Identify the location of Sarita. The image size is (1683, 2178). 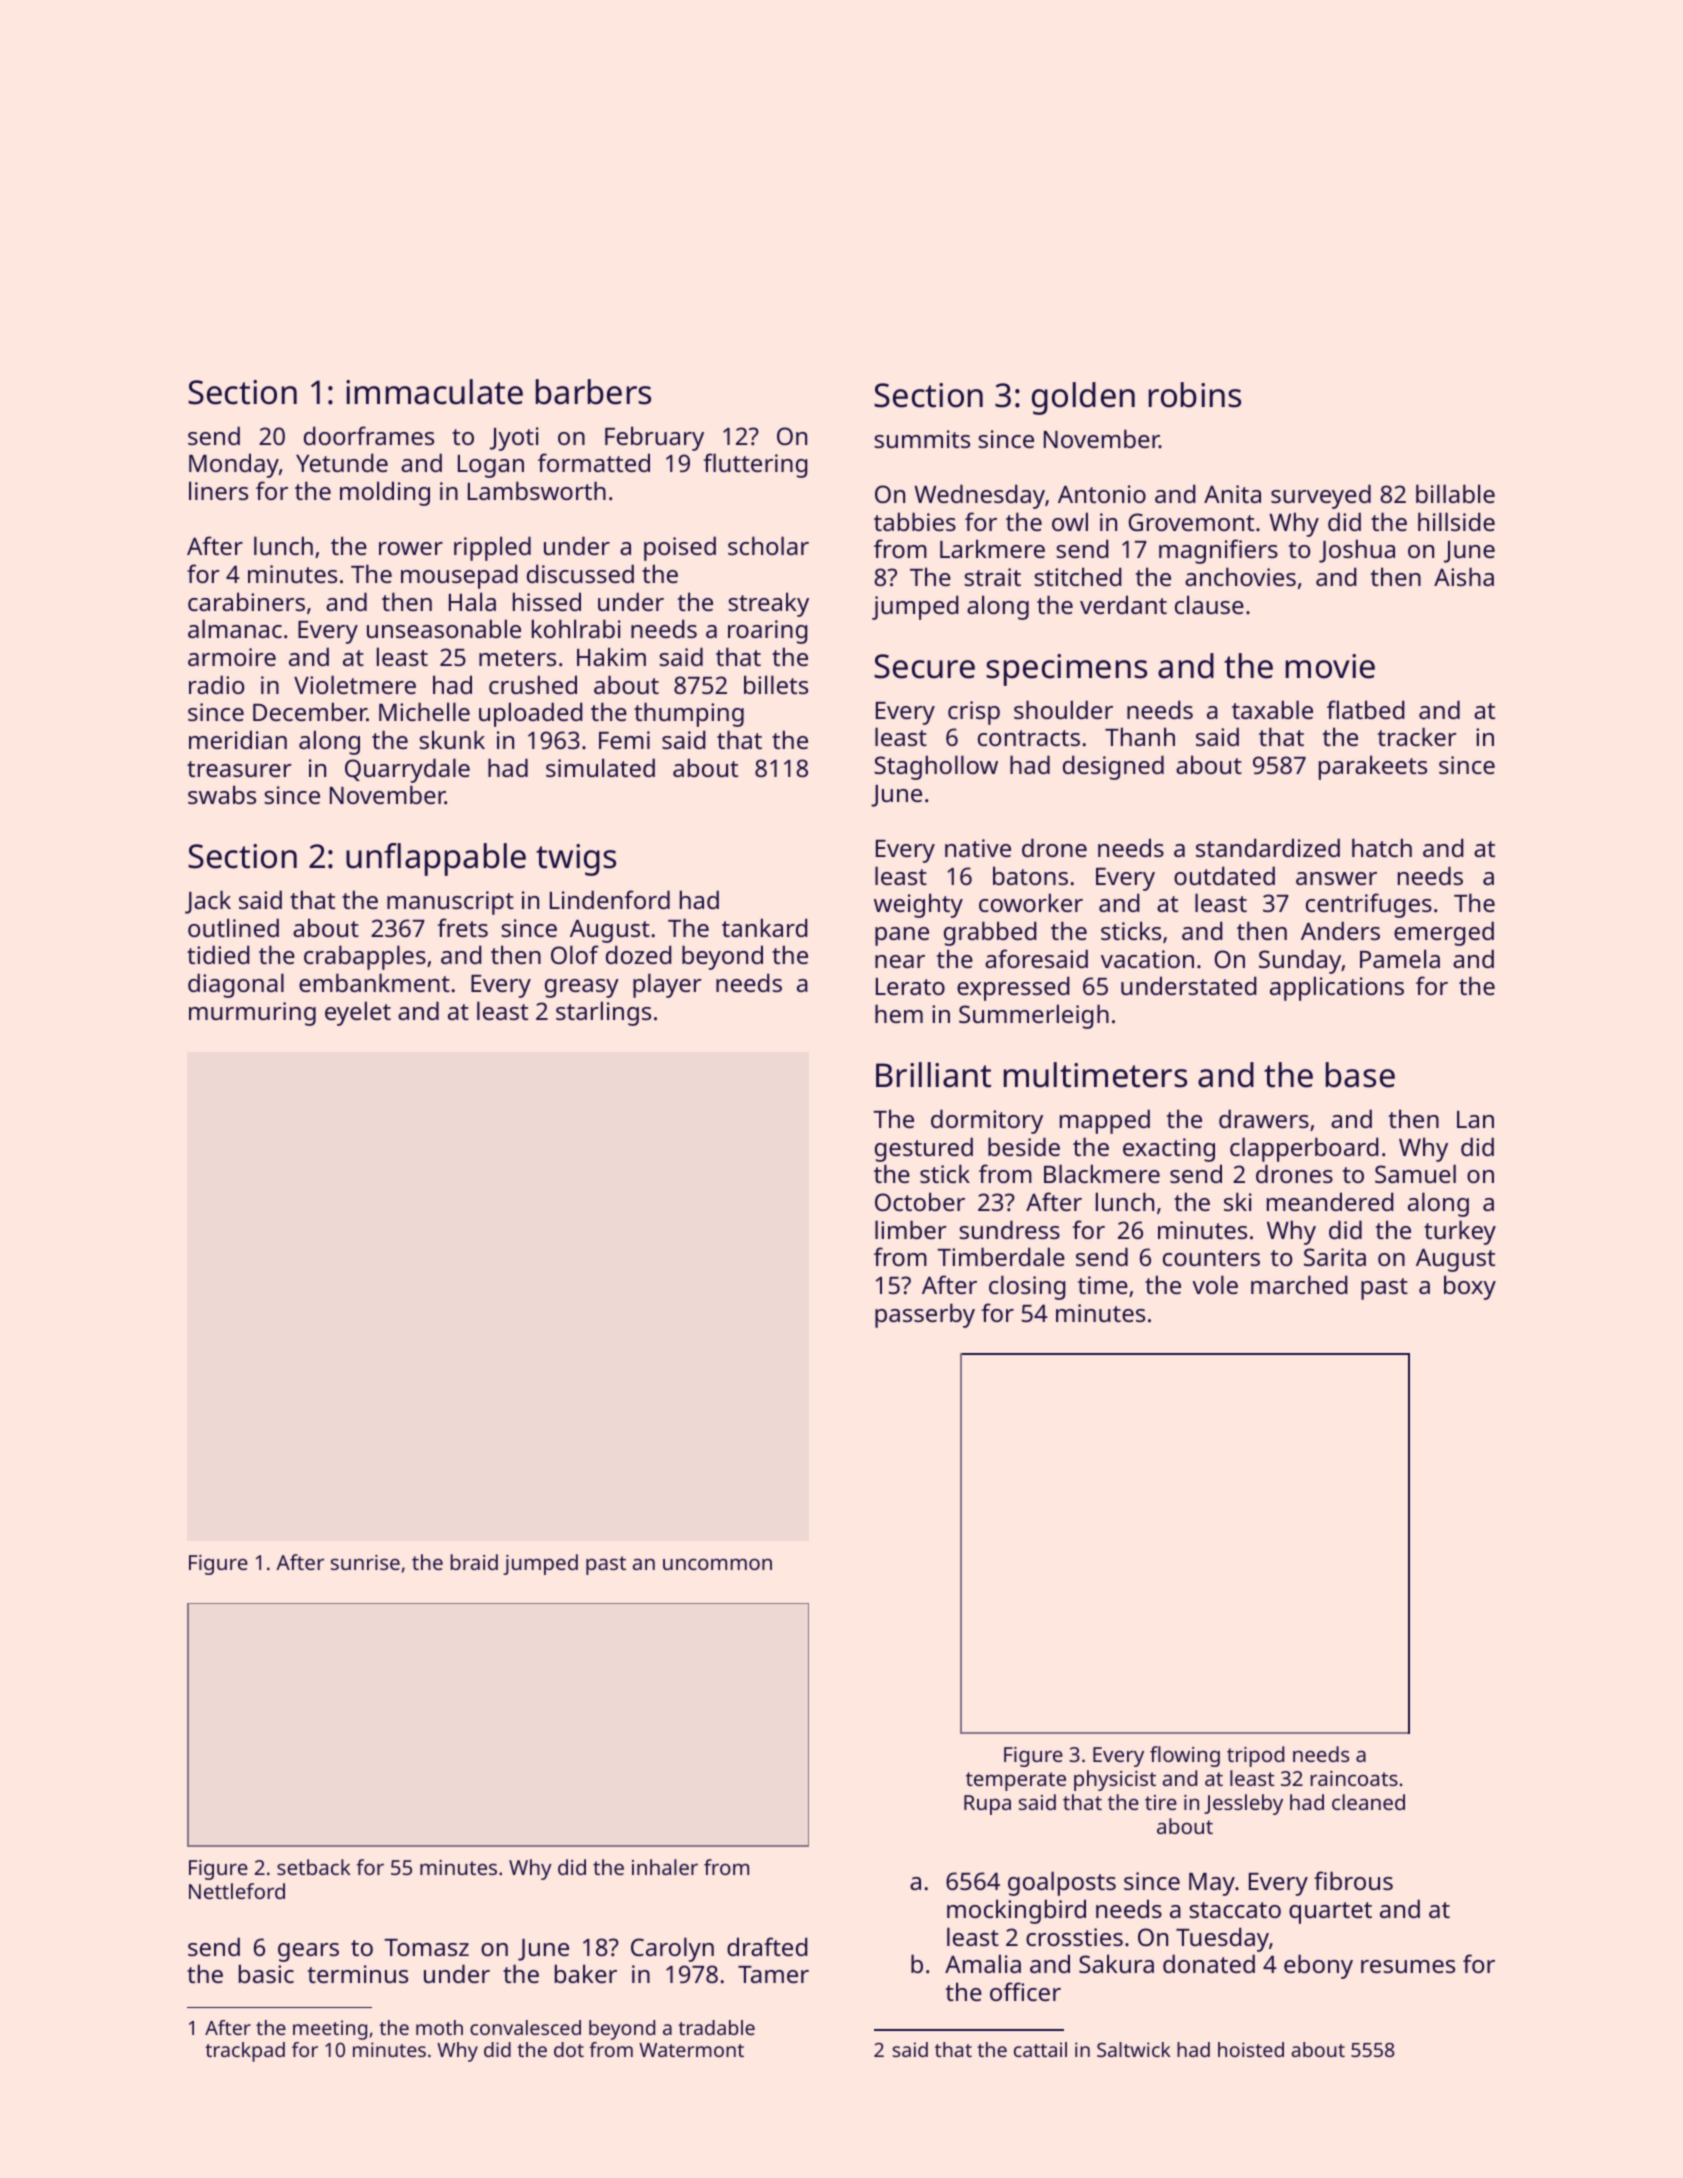
(1335, 1257).
